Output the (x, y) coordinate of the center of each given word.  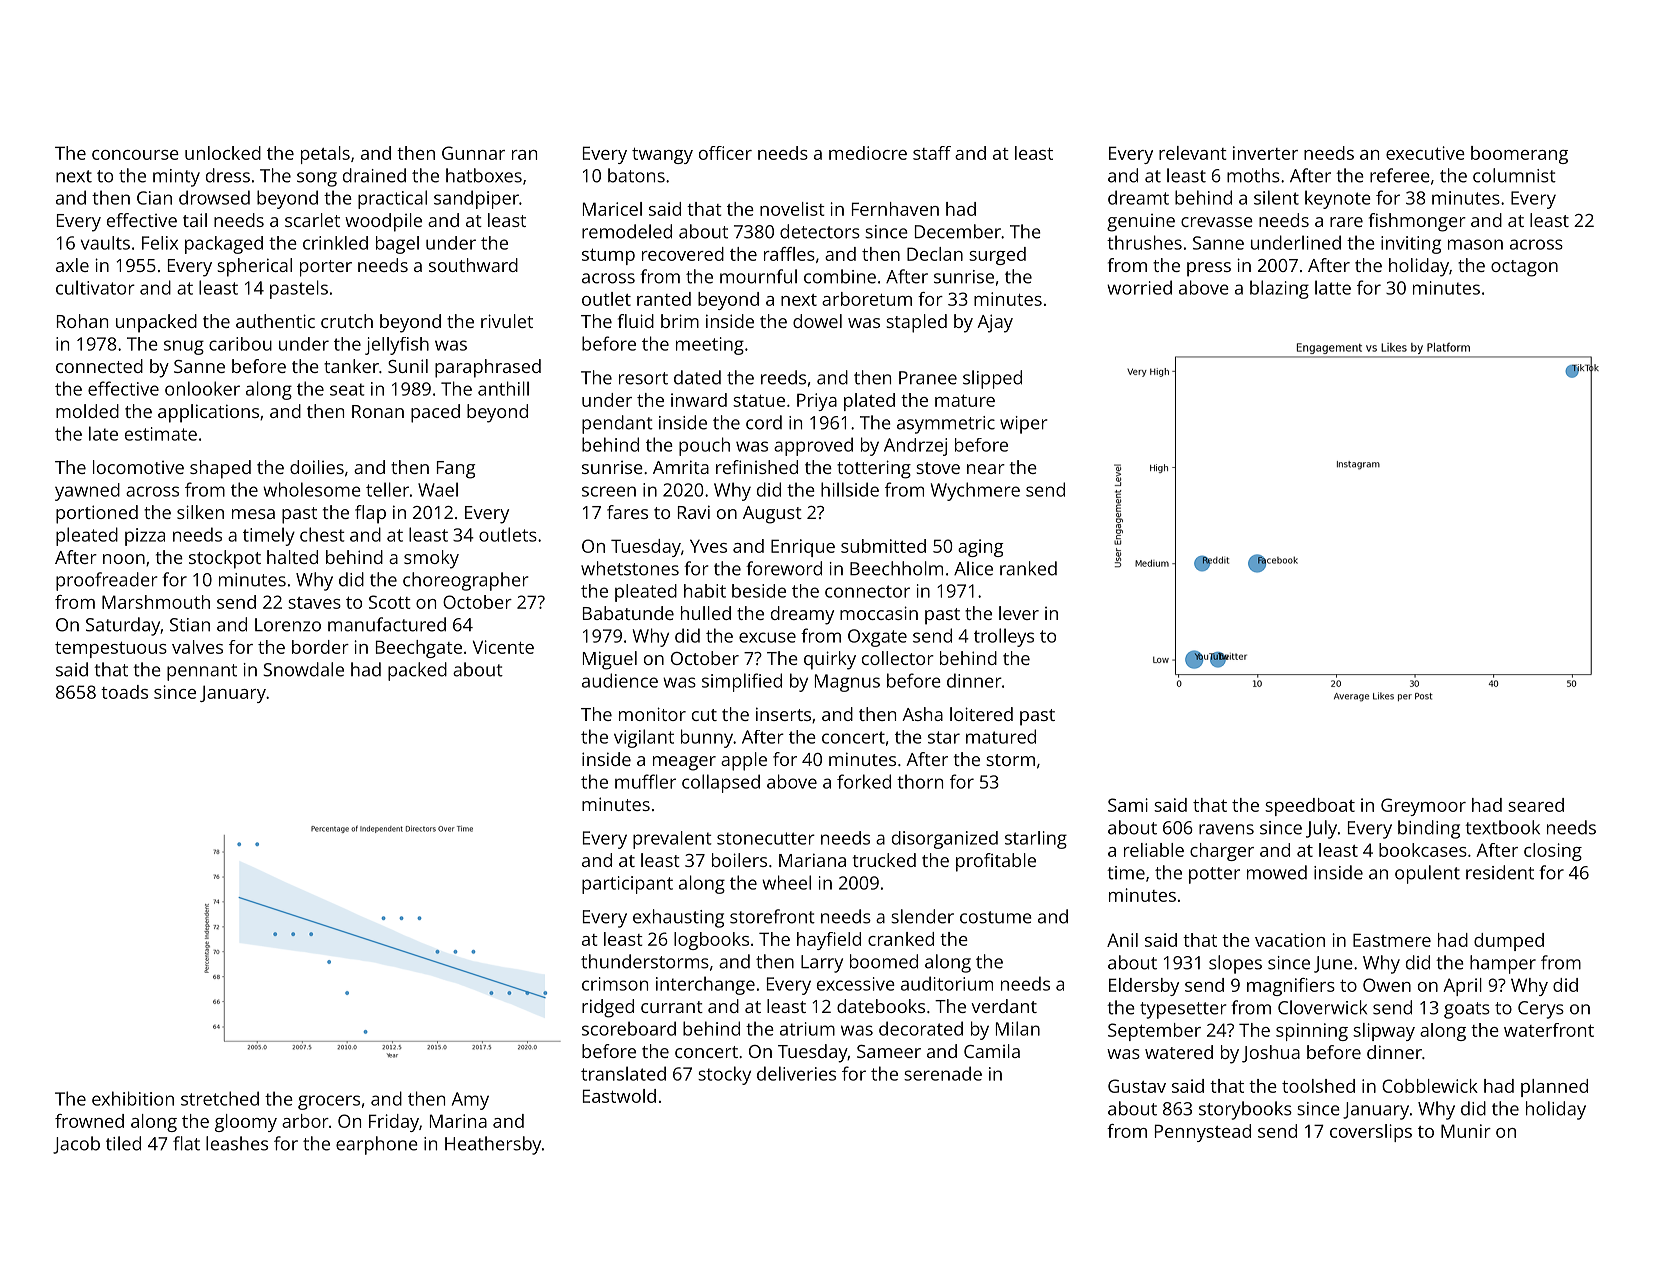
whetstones (630, 568)
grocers (329, 1102)
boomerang (1519, 155)
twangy (662, 156)
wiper (1023, 425)
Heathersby (493, 1145)
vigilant (644, 738)
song (317, 179)
